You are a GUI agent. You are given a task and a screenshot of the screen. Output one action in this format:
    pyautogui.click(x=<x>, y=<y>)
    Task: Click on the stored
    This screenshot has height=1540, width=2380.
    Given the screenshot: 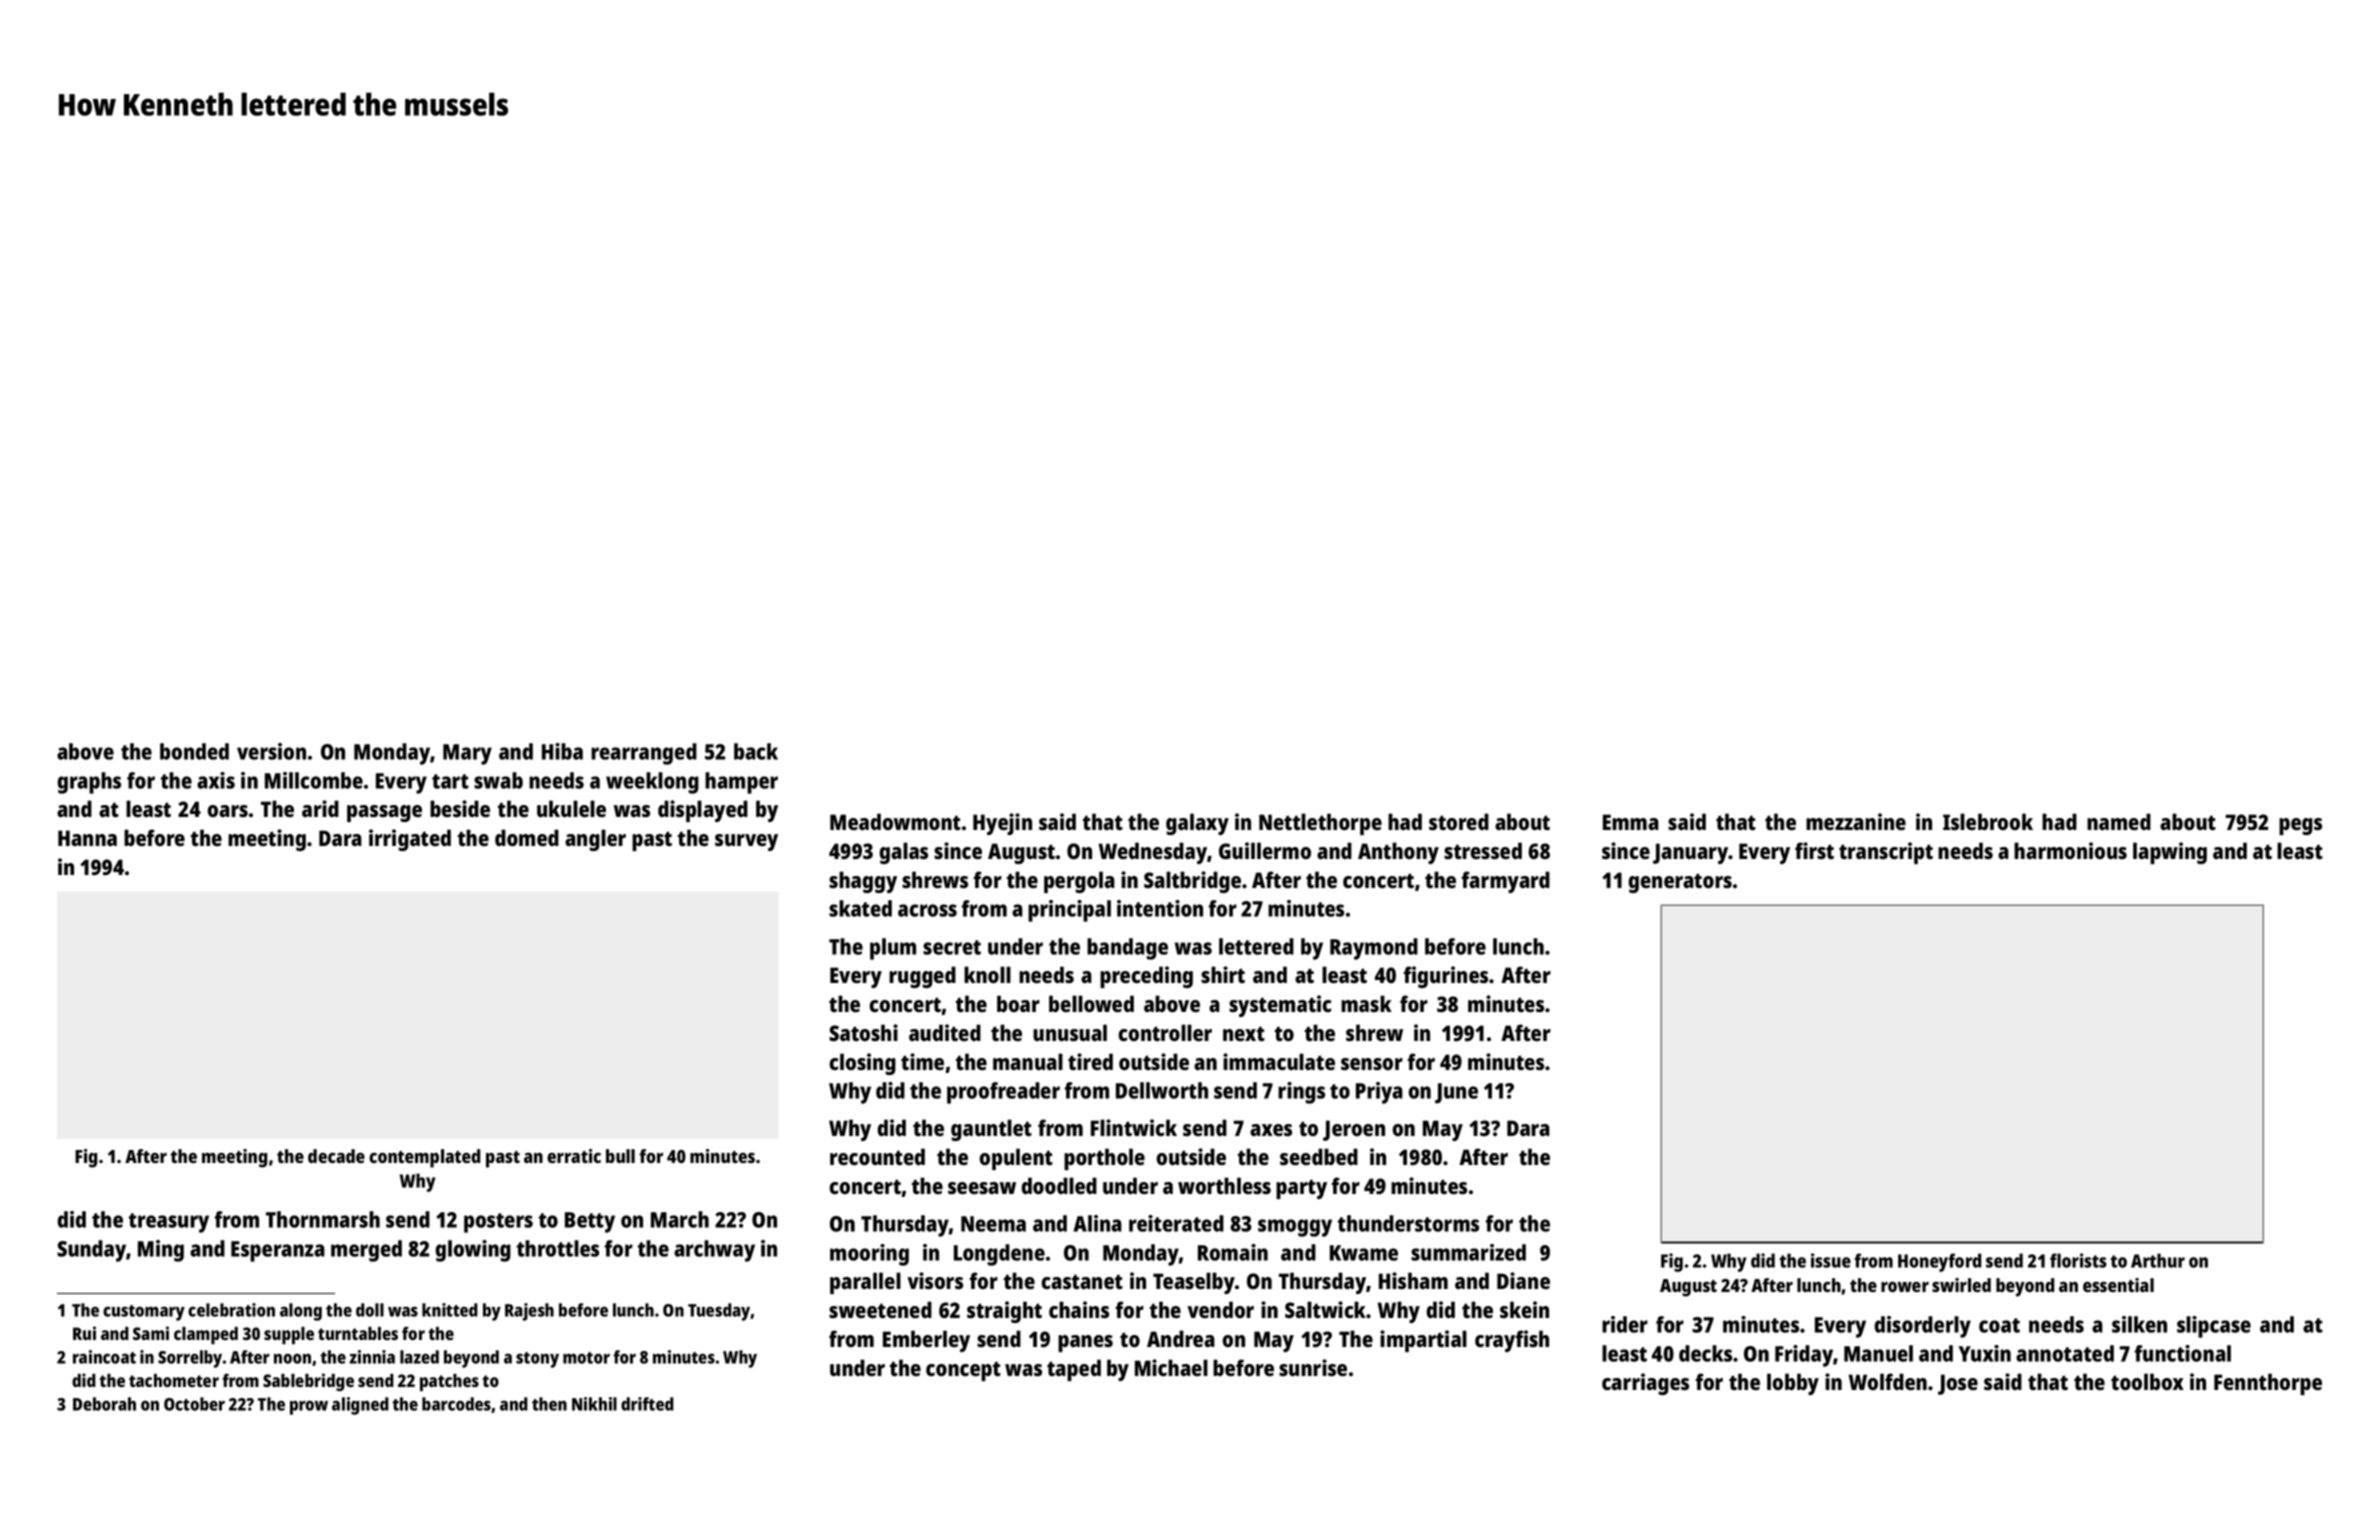 What is the action you would take?
    pyautogui.click(x=1459, y=821)
